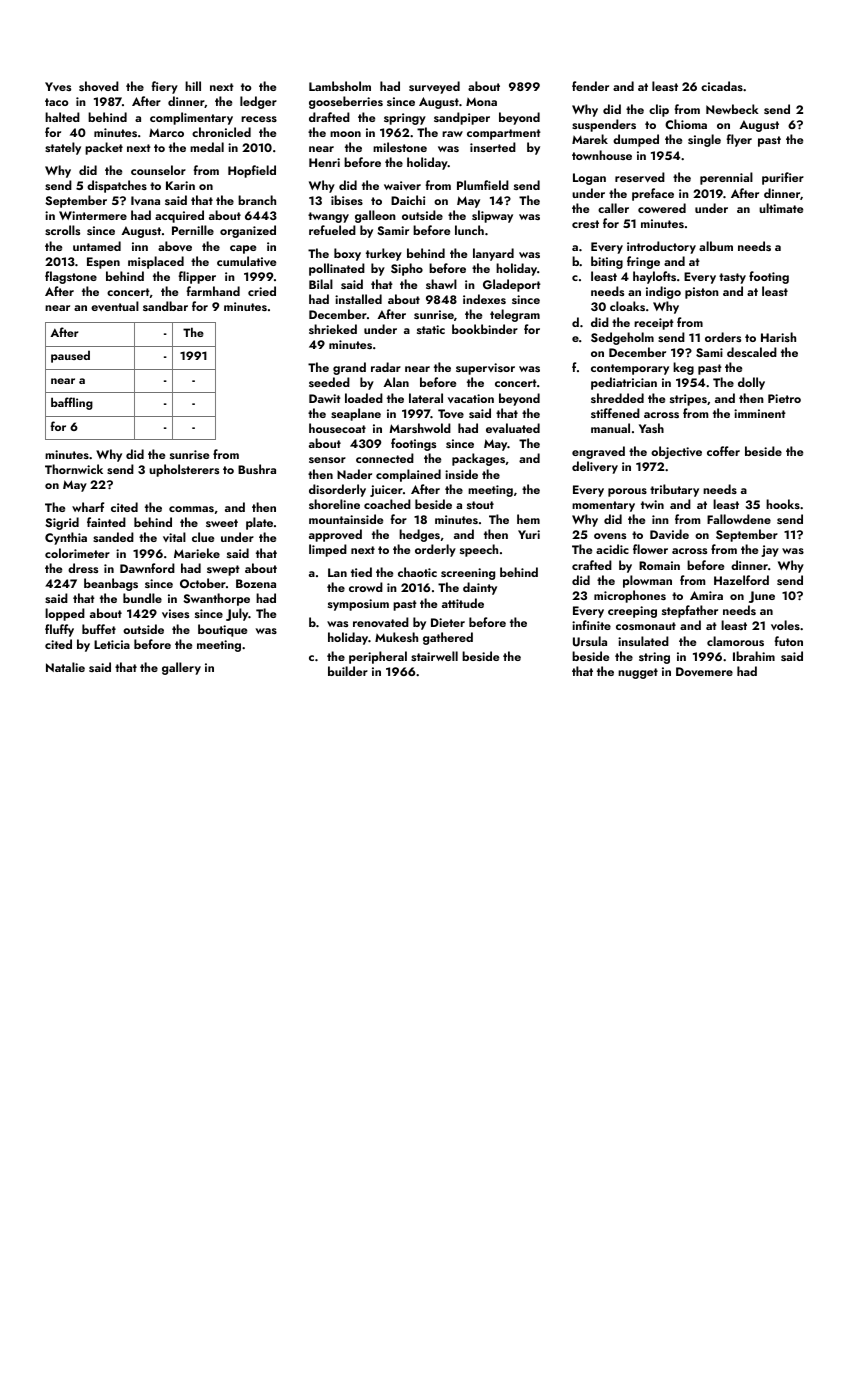  Describe the element at coordinates (58, 86) in the screenshot. I see `Yves` at that location.
